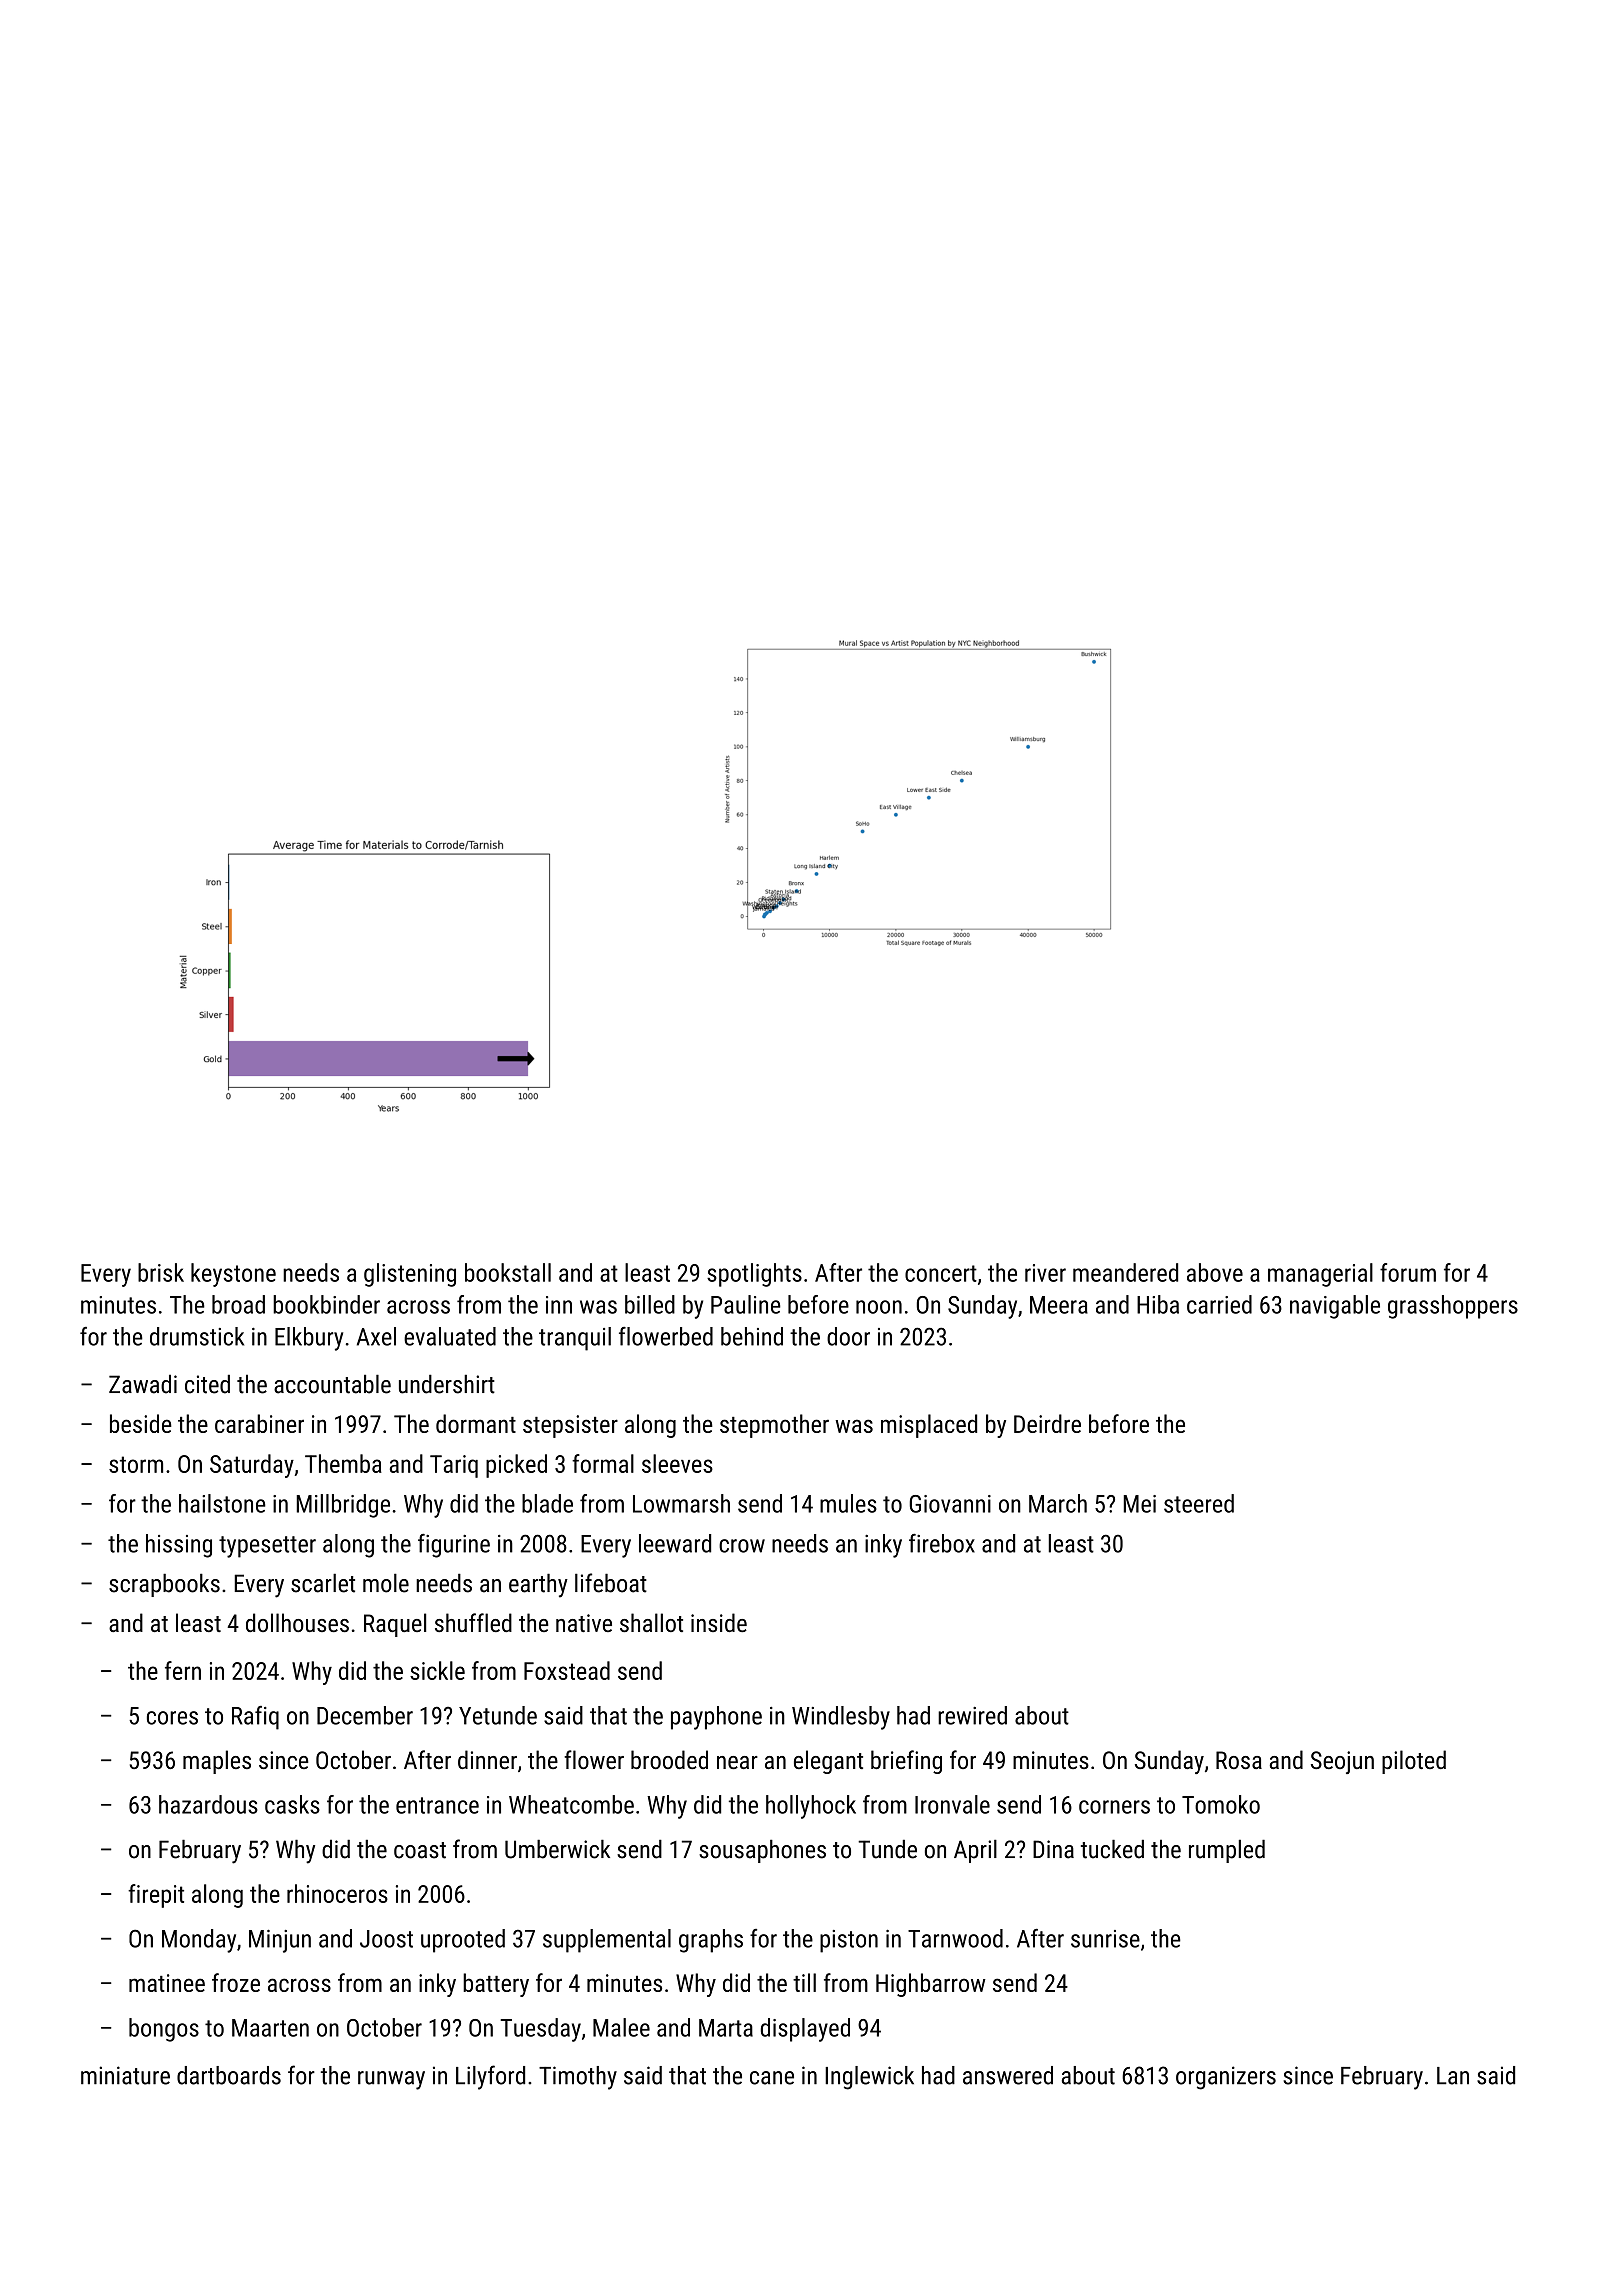 This page has width=1620, height=2292. What do you see at coordinates (143, 1384) in the page?
I see `Zawadi` at bounding box center [143, 1384].
